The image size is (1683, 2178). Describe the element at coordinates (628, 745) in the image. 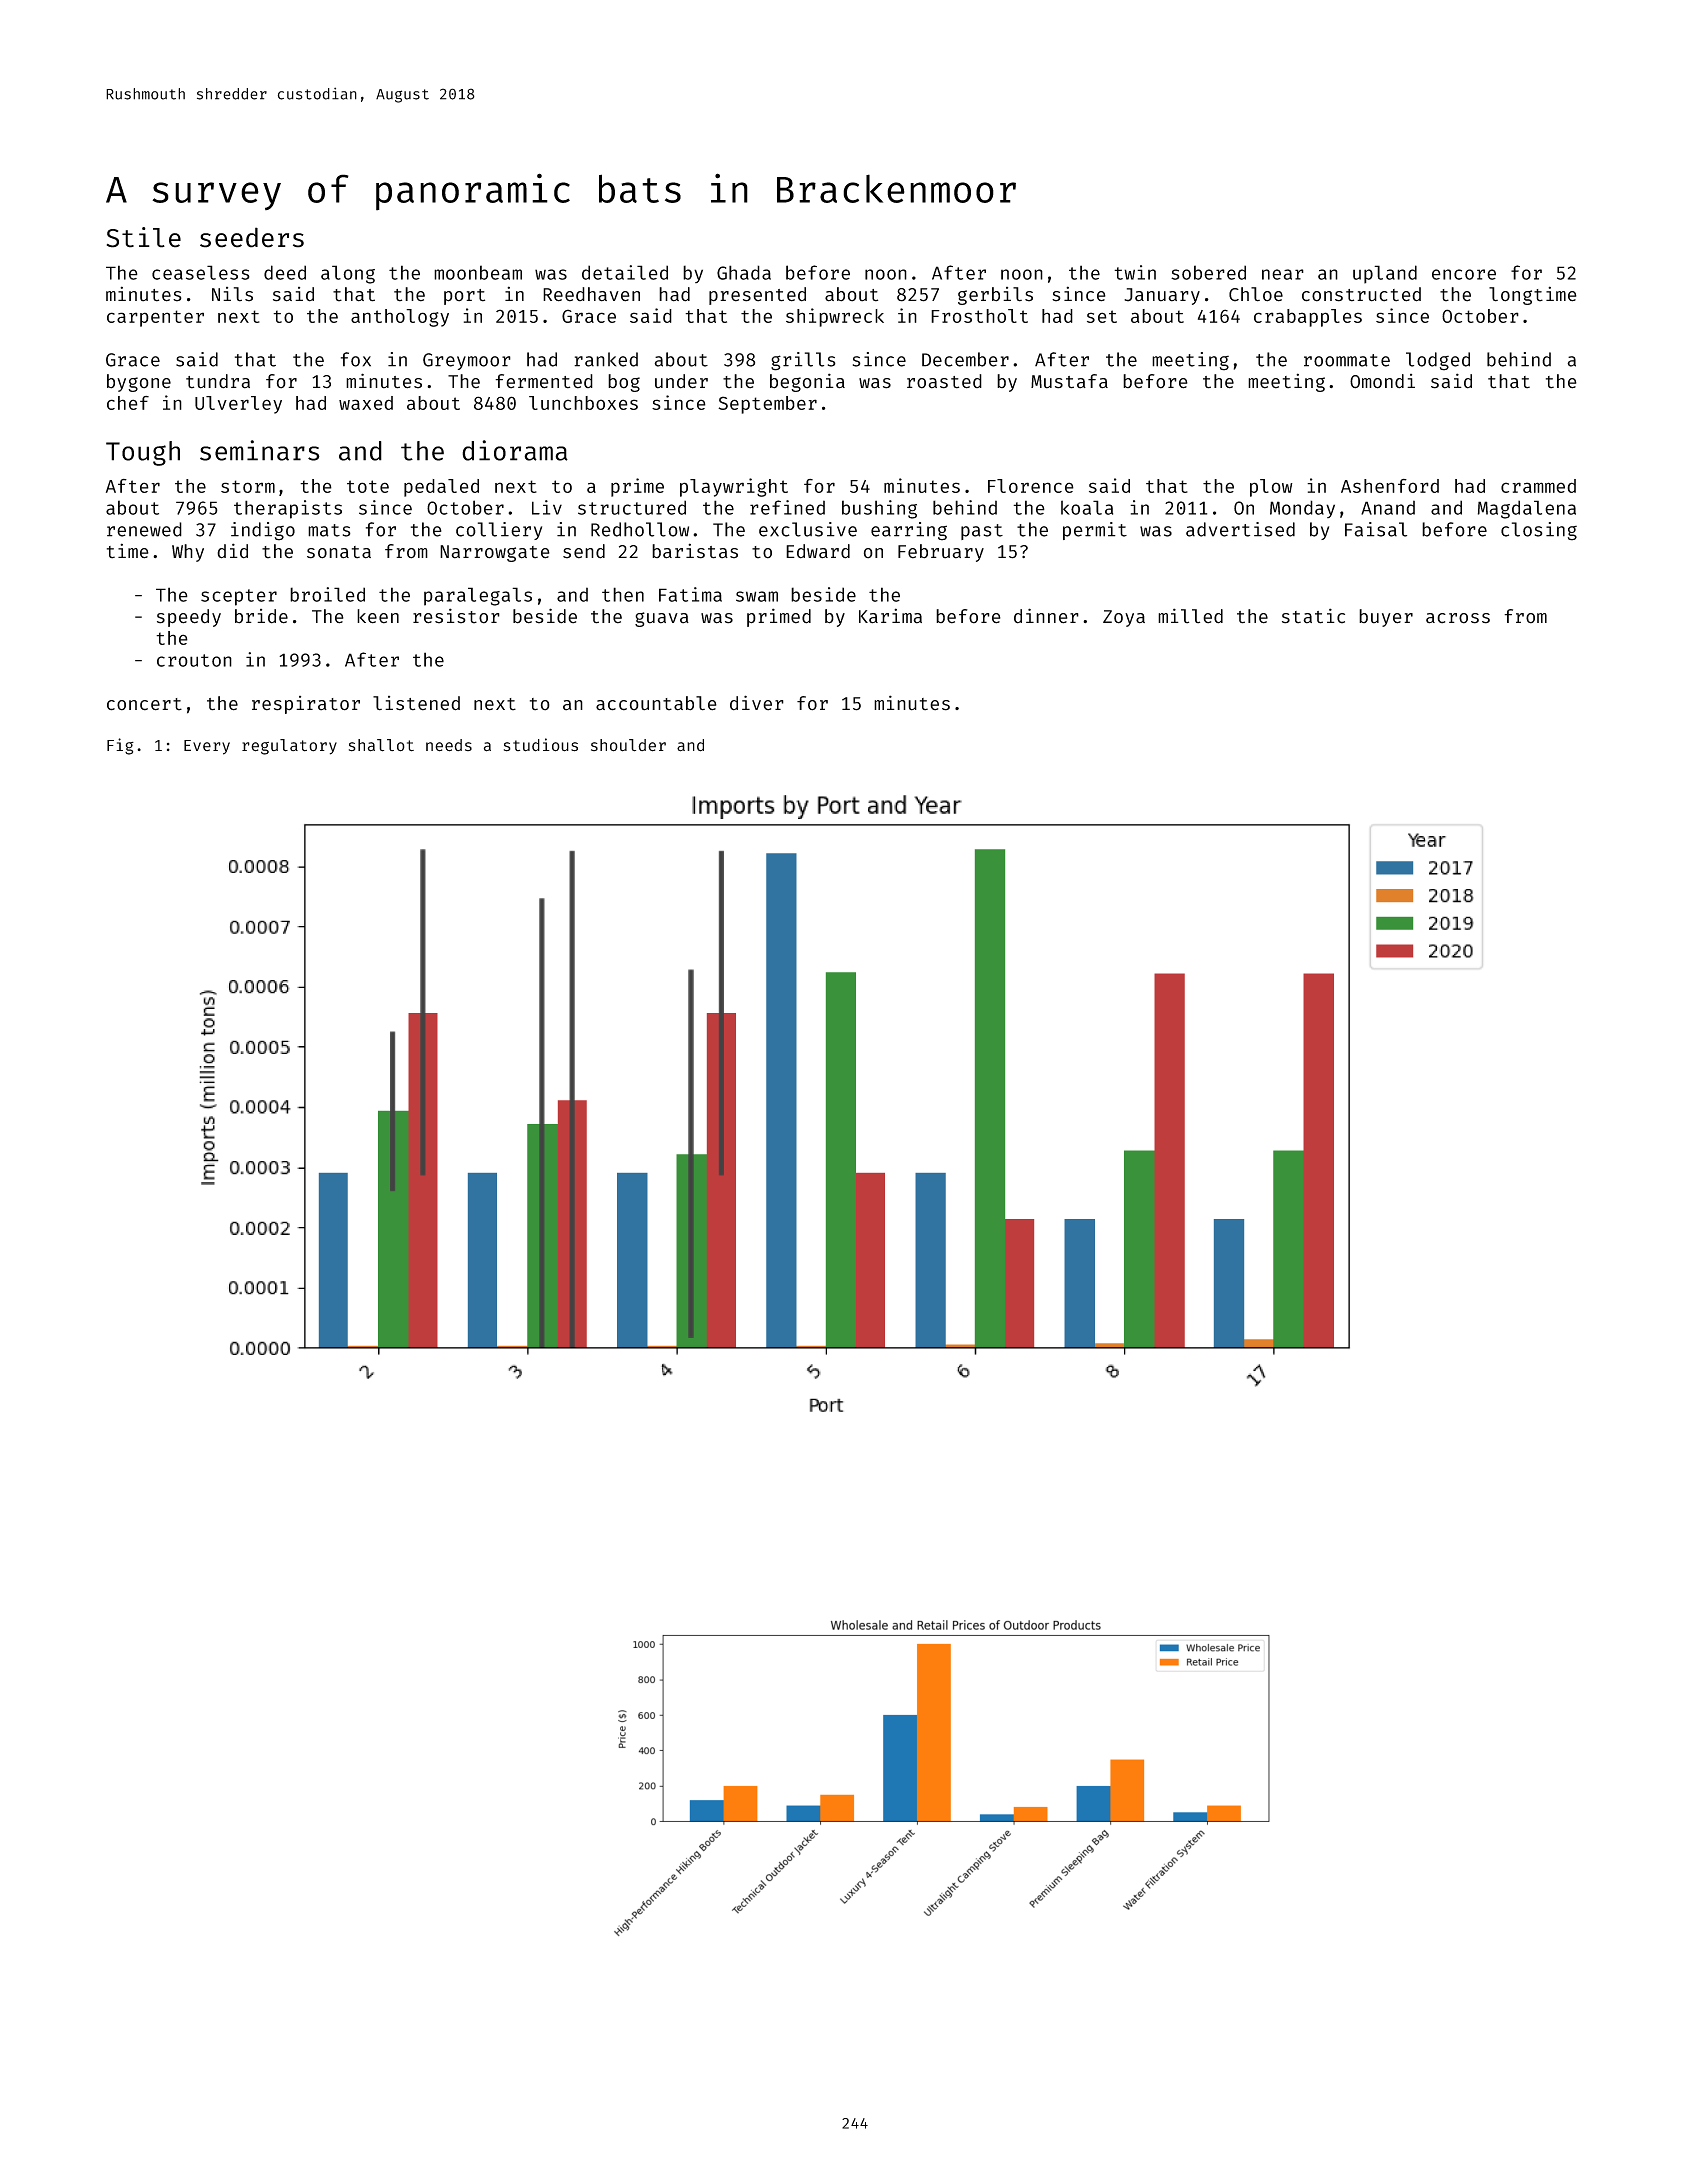

I see `shoulder` at that location.
